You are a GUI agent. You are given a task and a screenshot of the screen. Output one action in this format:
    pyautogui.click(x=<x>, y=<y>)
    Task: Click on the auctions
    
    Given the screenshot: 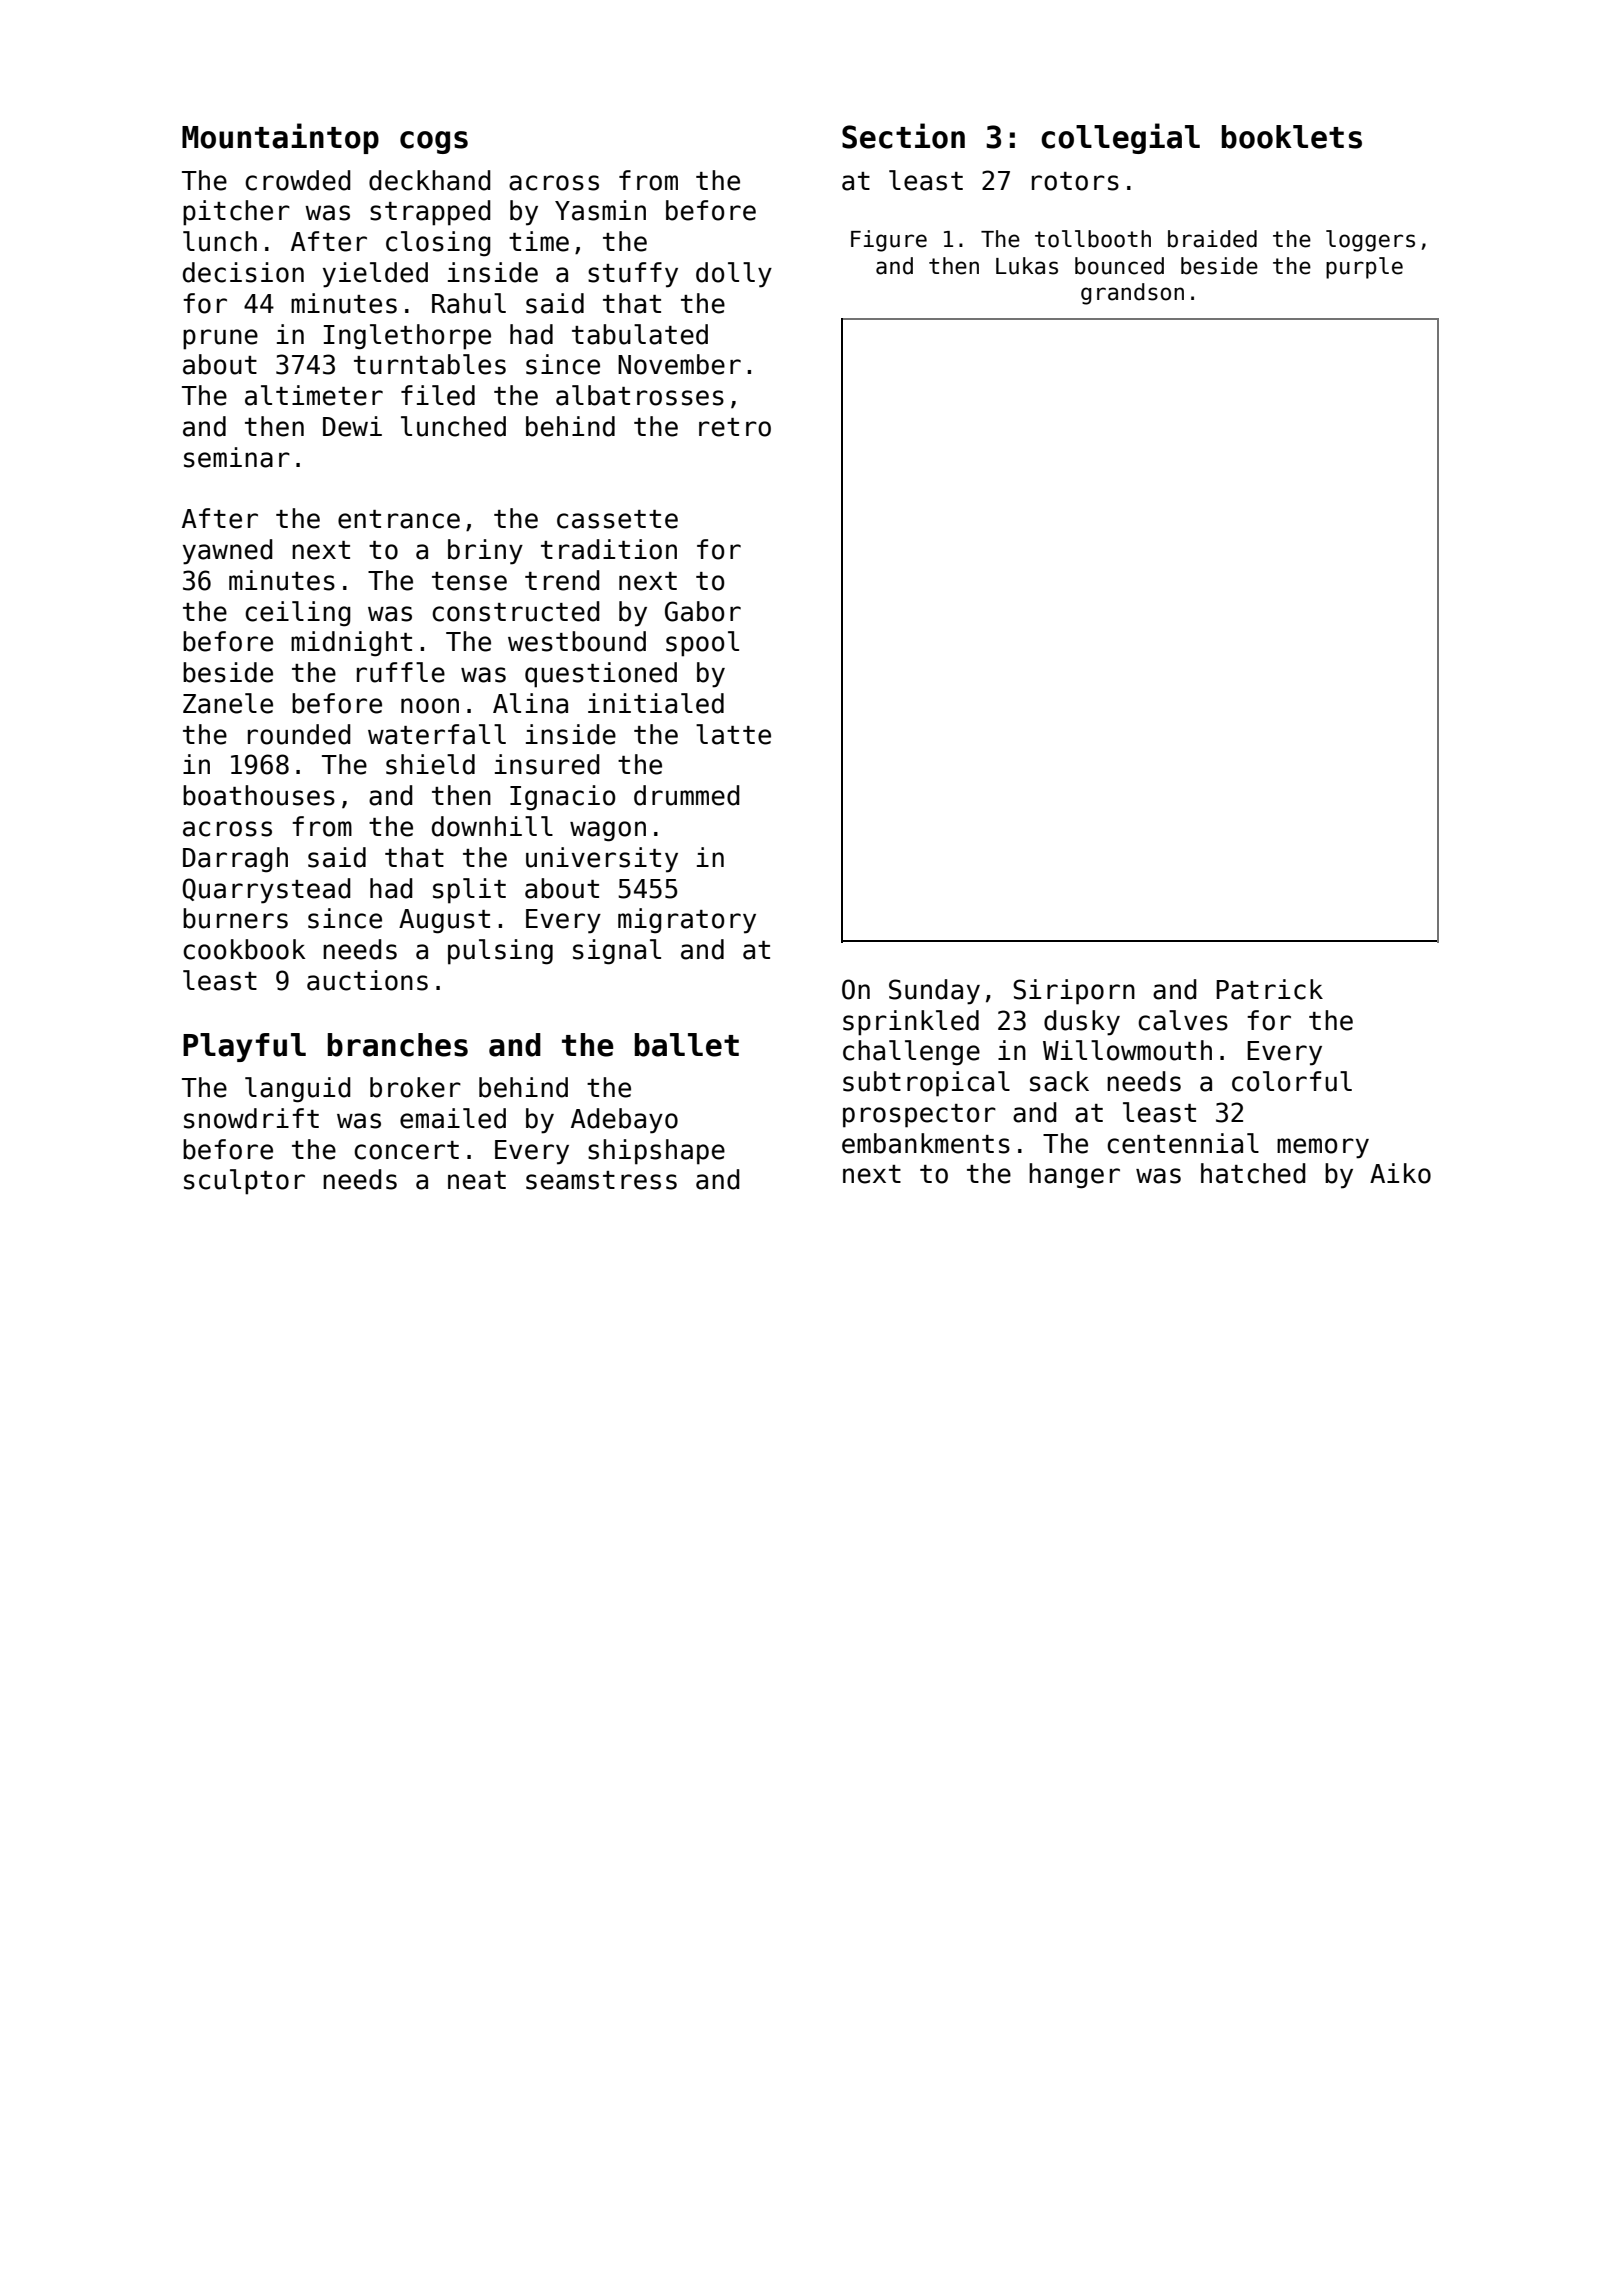 What is the action you would take?
    pyautogui.click(x=367, y=980)
